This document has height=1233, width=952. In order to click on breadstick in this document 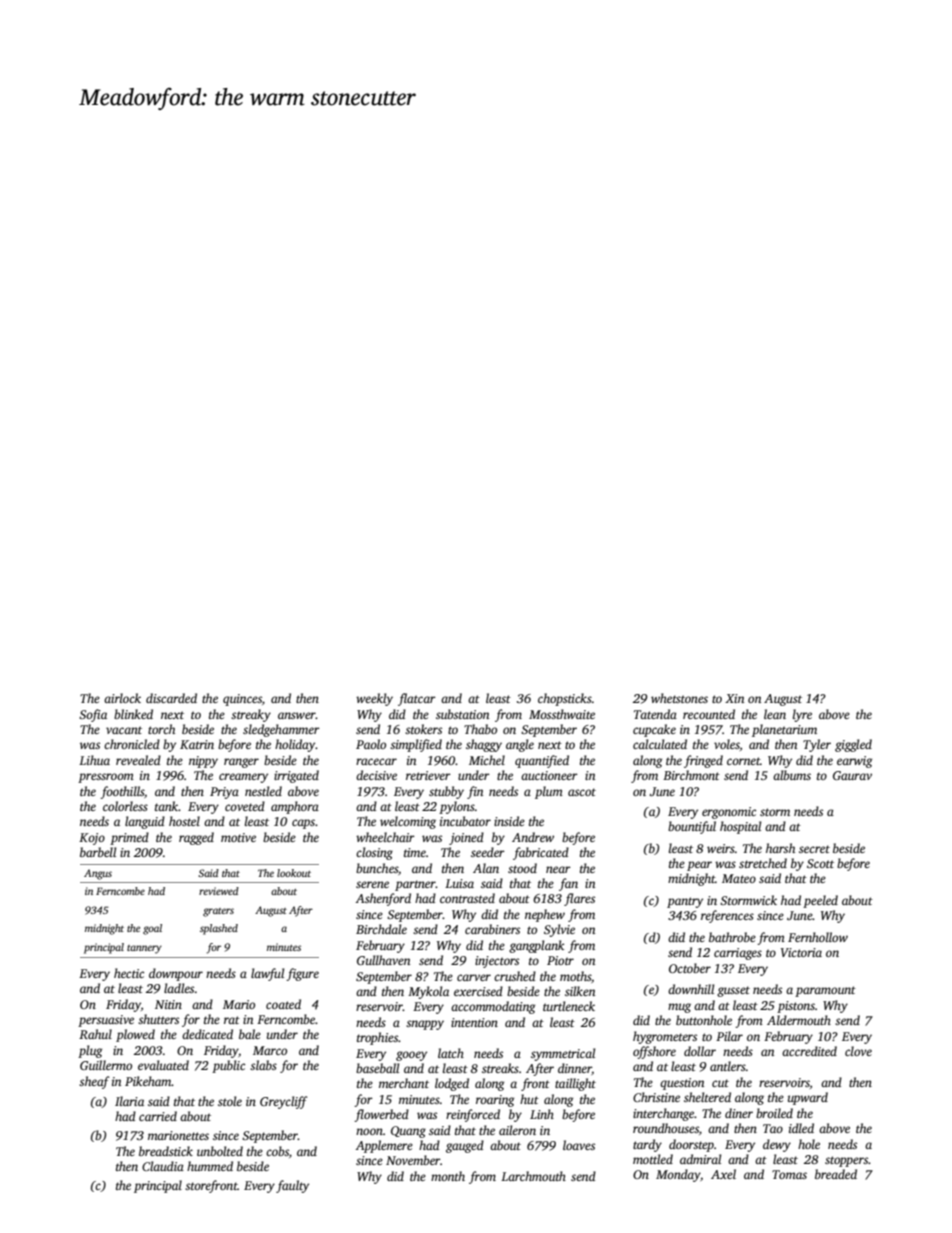, I will do `click(166, 1151)`.
